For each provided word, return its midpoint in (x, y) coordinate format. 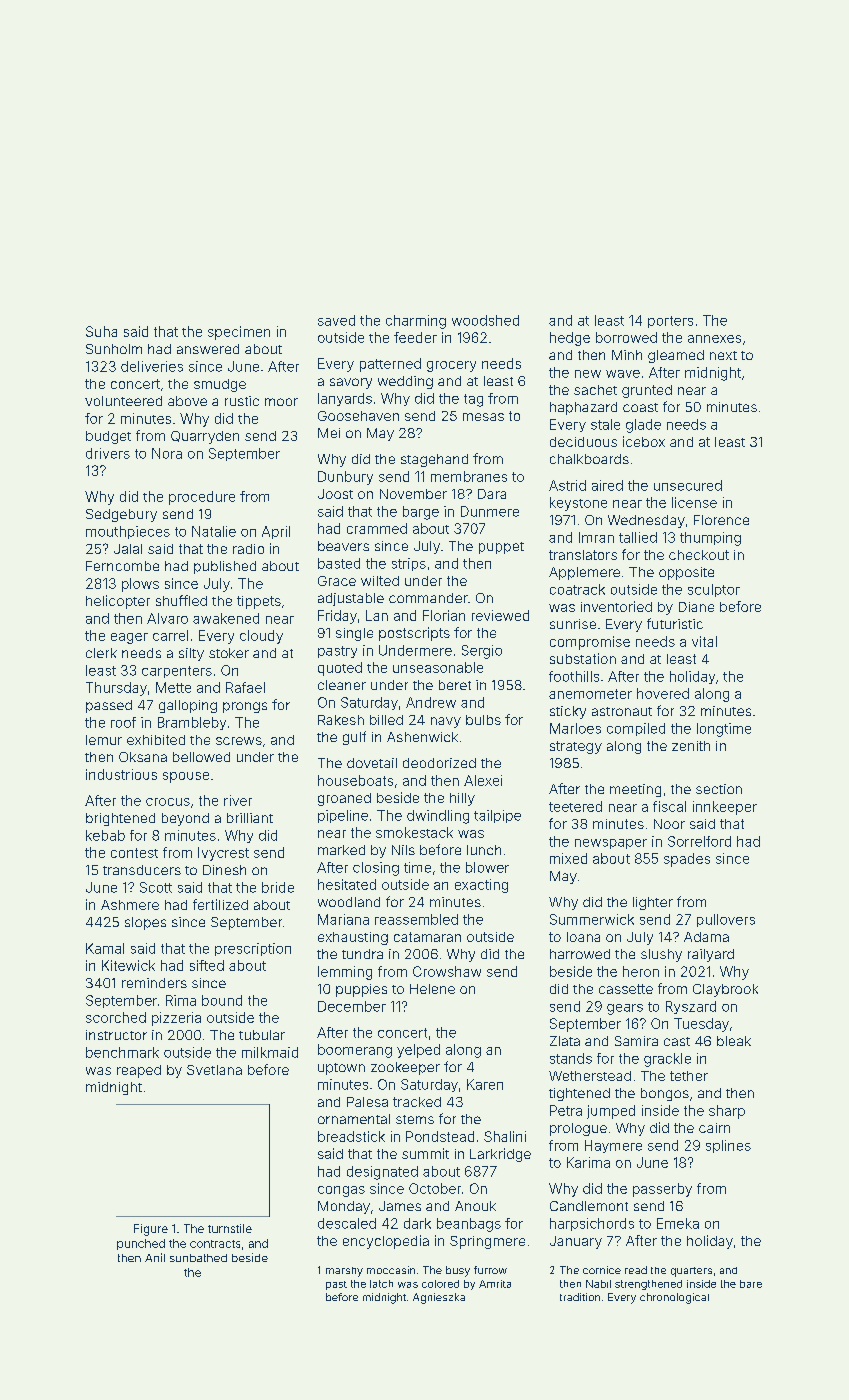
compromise (590, 643)
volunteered (123, 401)
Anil (155, 1257)
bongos (665, 1094)
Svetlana (214, 1070)
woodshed (485, 320)
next (723, 355)
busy (458, 1271)
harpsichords (592, 1224)
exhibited (156, 740)
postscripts (414, 634)
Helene (432, 989)
